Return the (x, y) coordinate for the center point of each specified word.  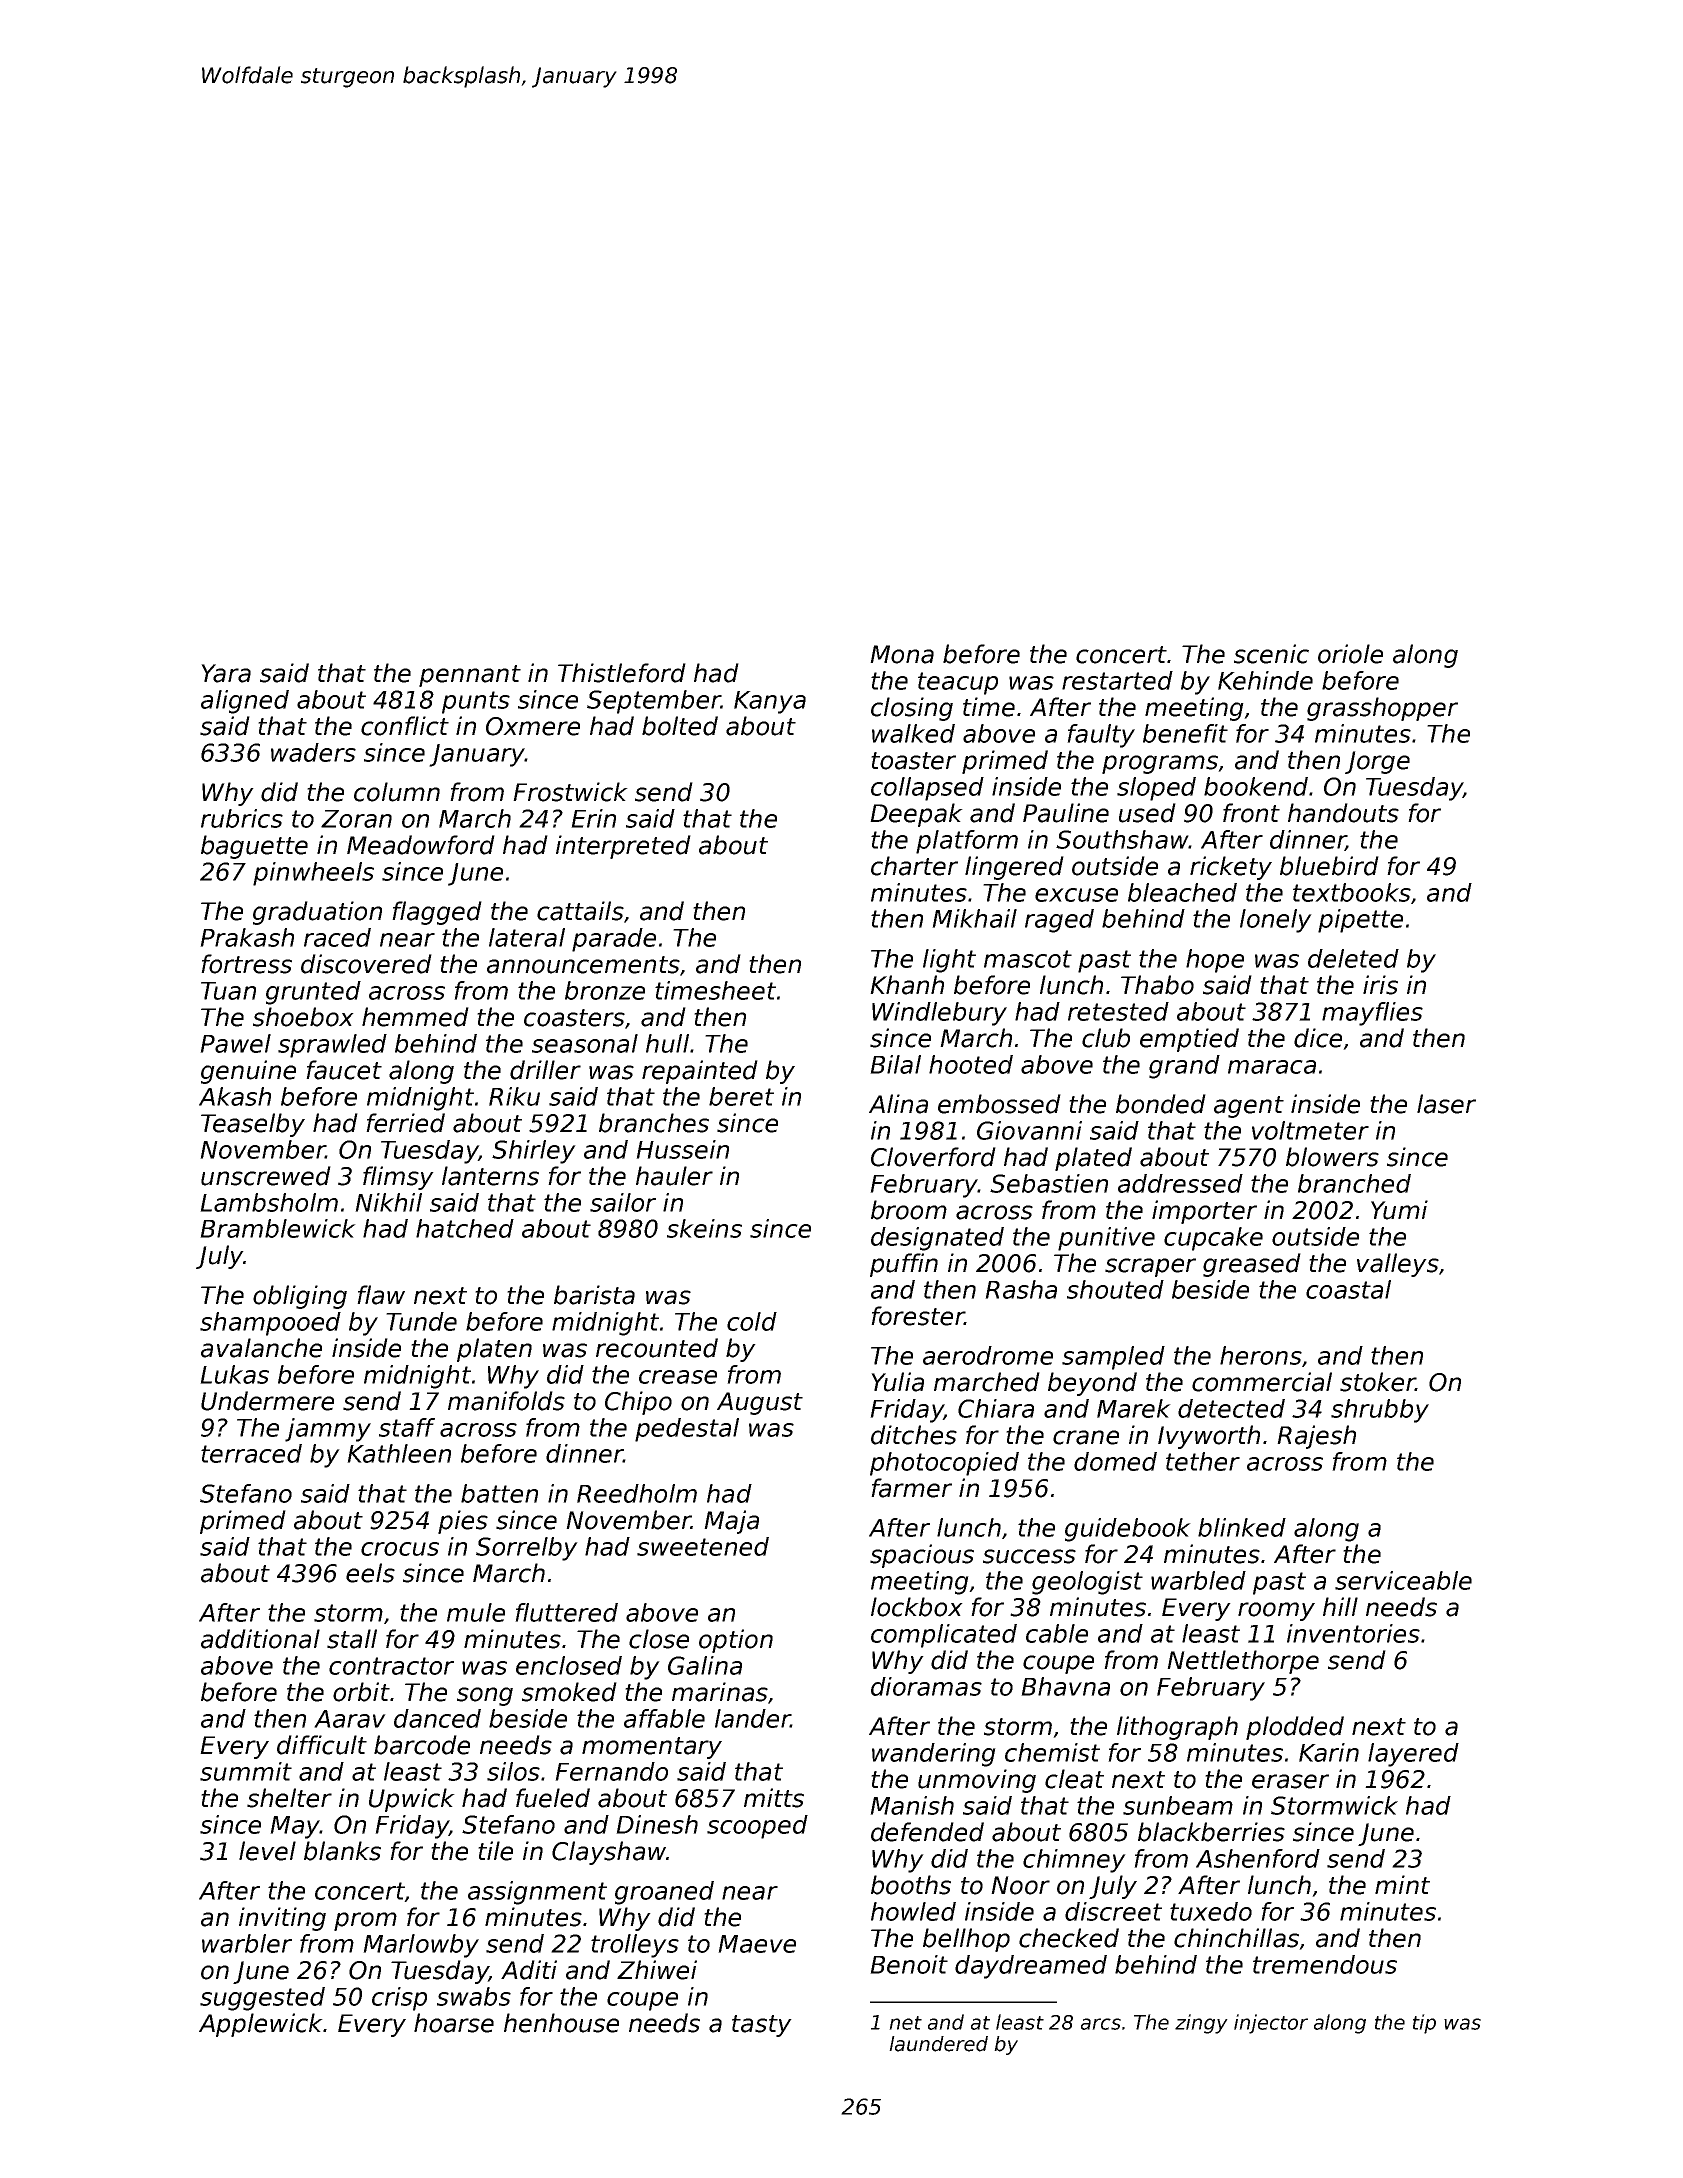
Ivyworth (1209, 1437)
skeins (704, 1228)
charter (914, 866)
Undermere (267, 1401)
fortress (246, 964)
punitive (1106, 1239)
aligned (245, 702)
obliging (300, 1297)
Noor (1020, 1885)
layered (1413, 1755)
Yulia (897, 1382)
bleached (1182, 892)
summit (246, 1771)
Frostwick (570, 792)
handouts (1343, 813)
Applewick (261, 2025)
